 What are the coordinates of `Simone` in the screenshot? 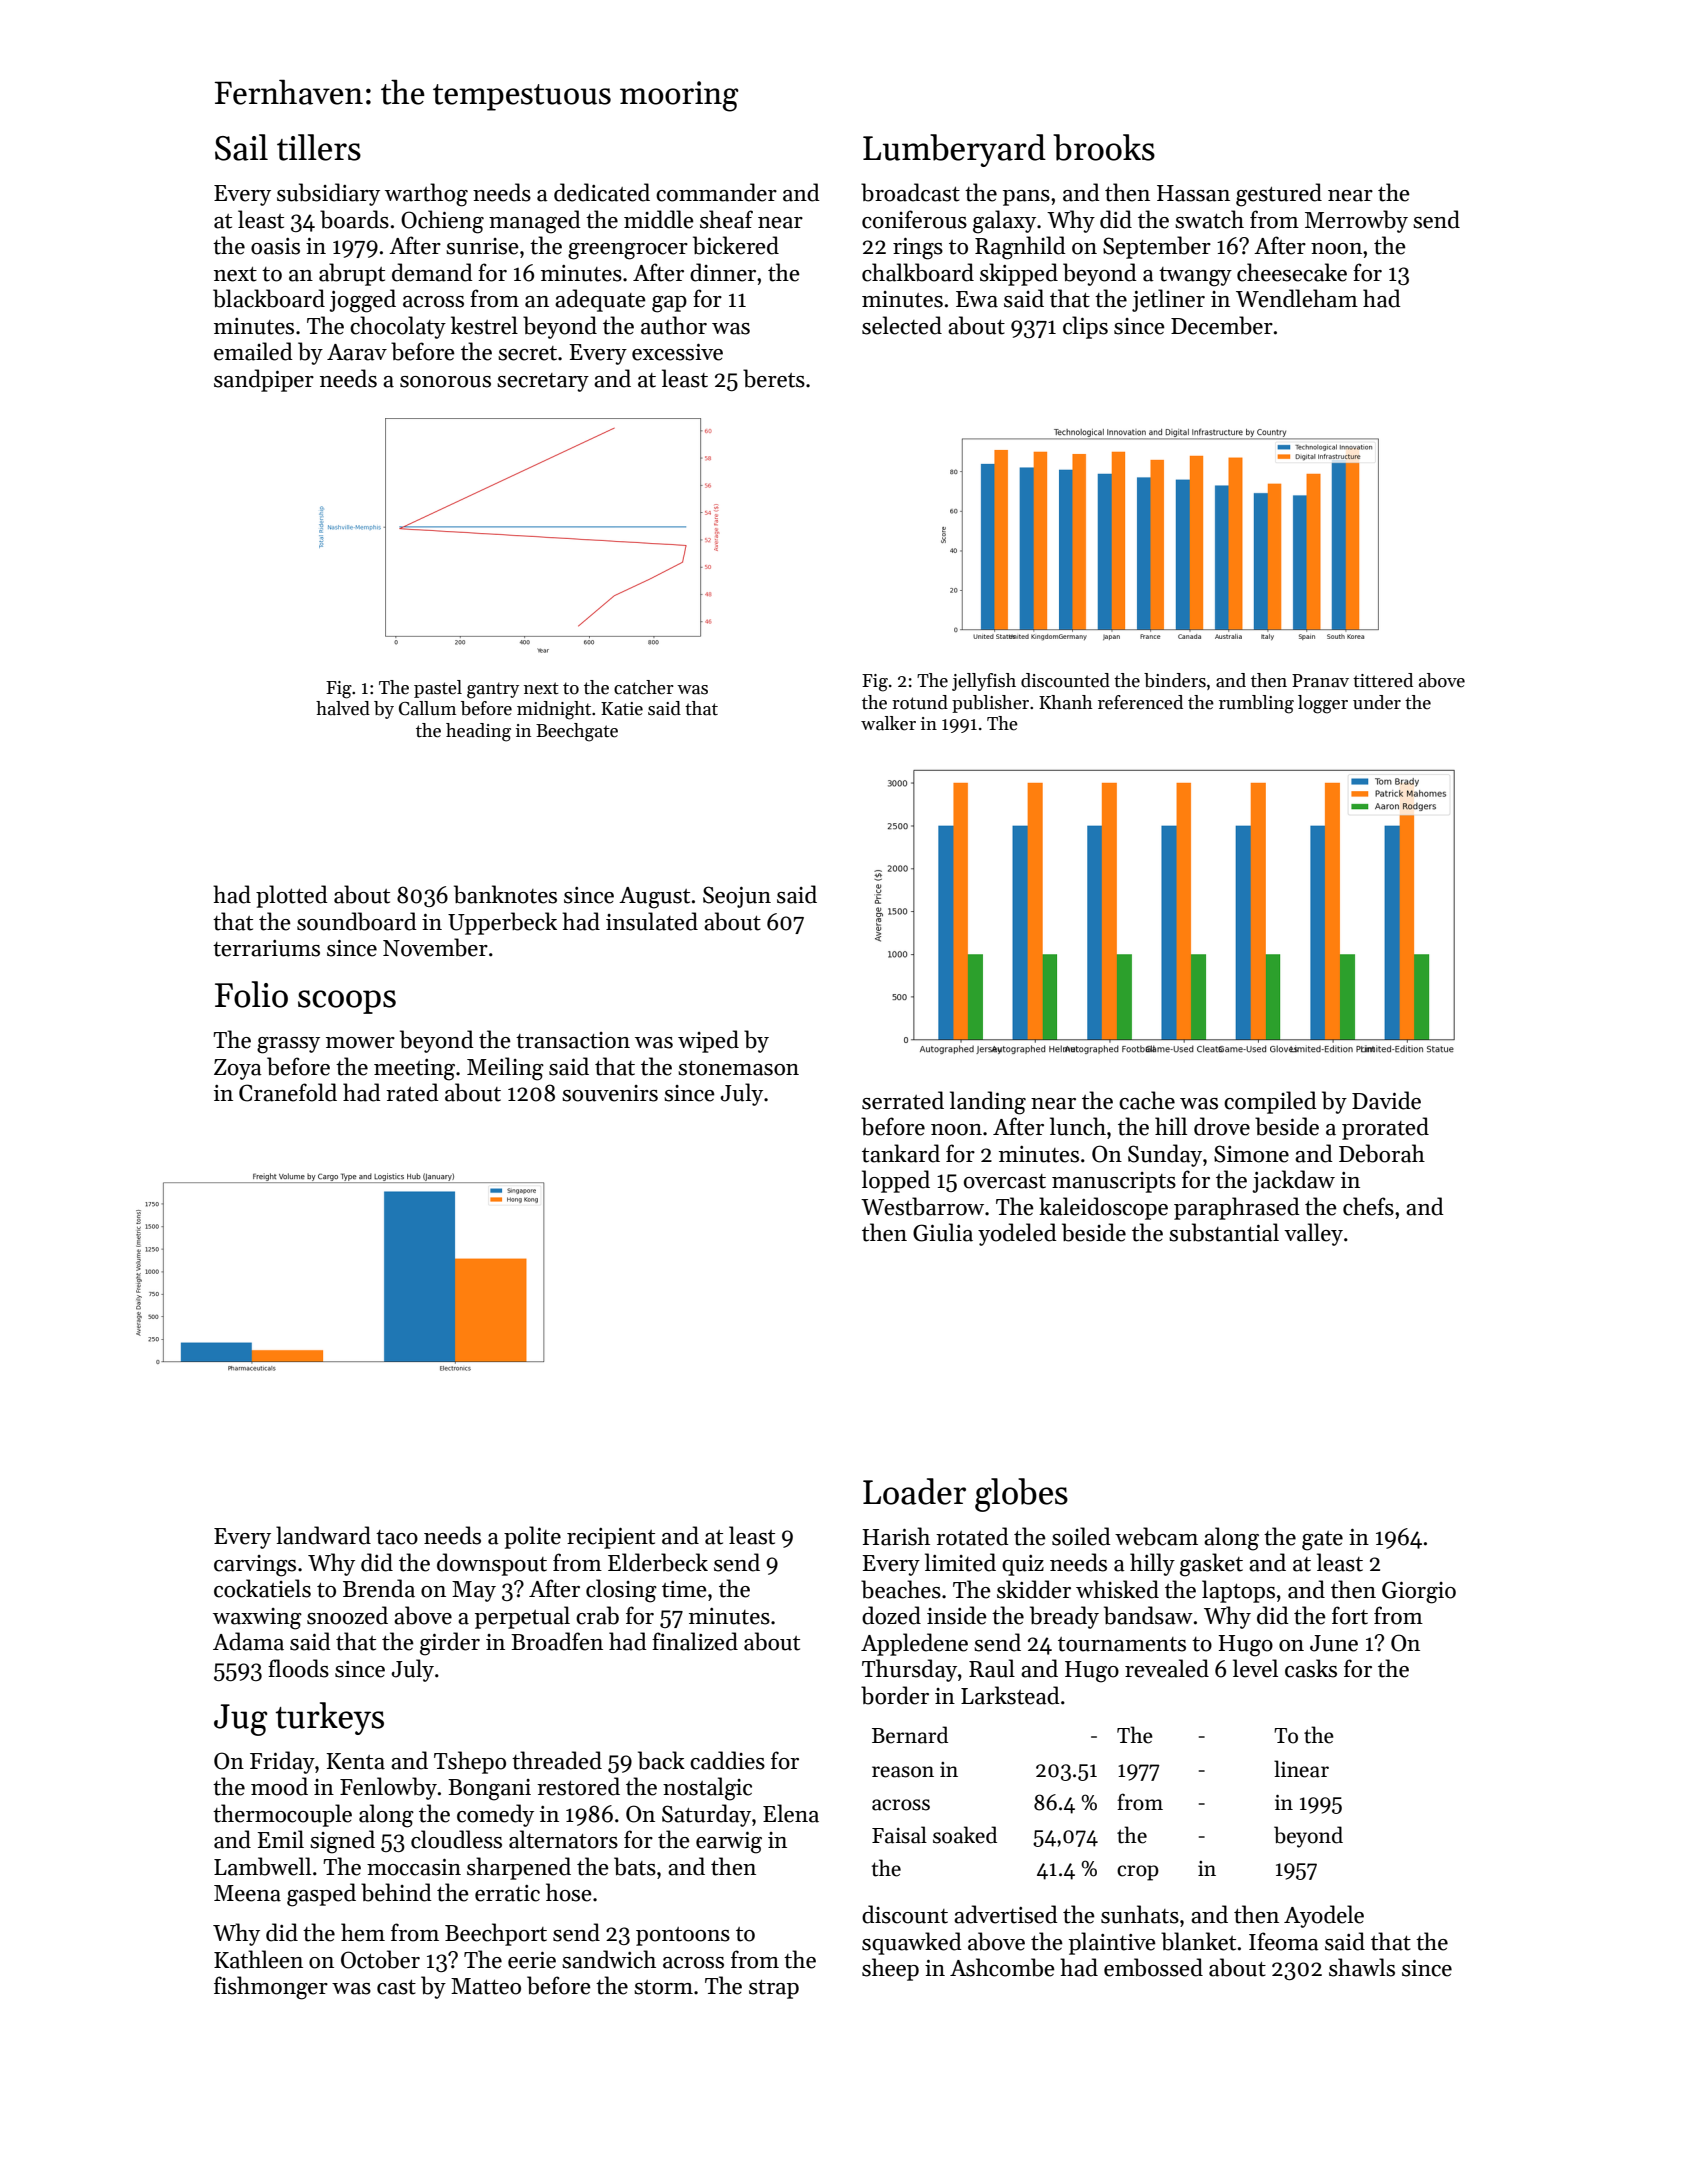 It's located at (1251, 1154).
